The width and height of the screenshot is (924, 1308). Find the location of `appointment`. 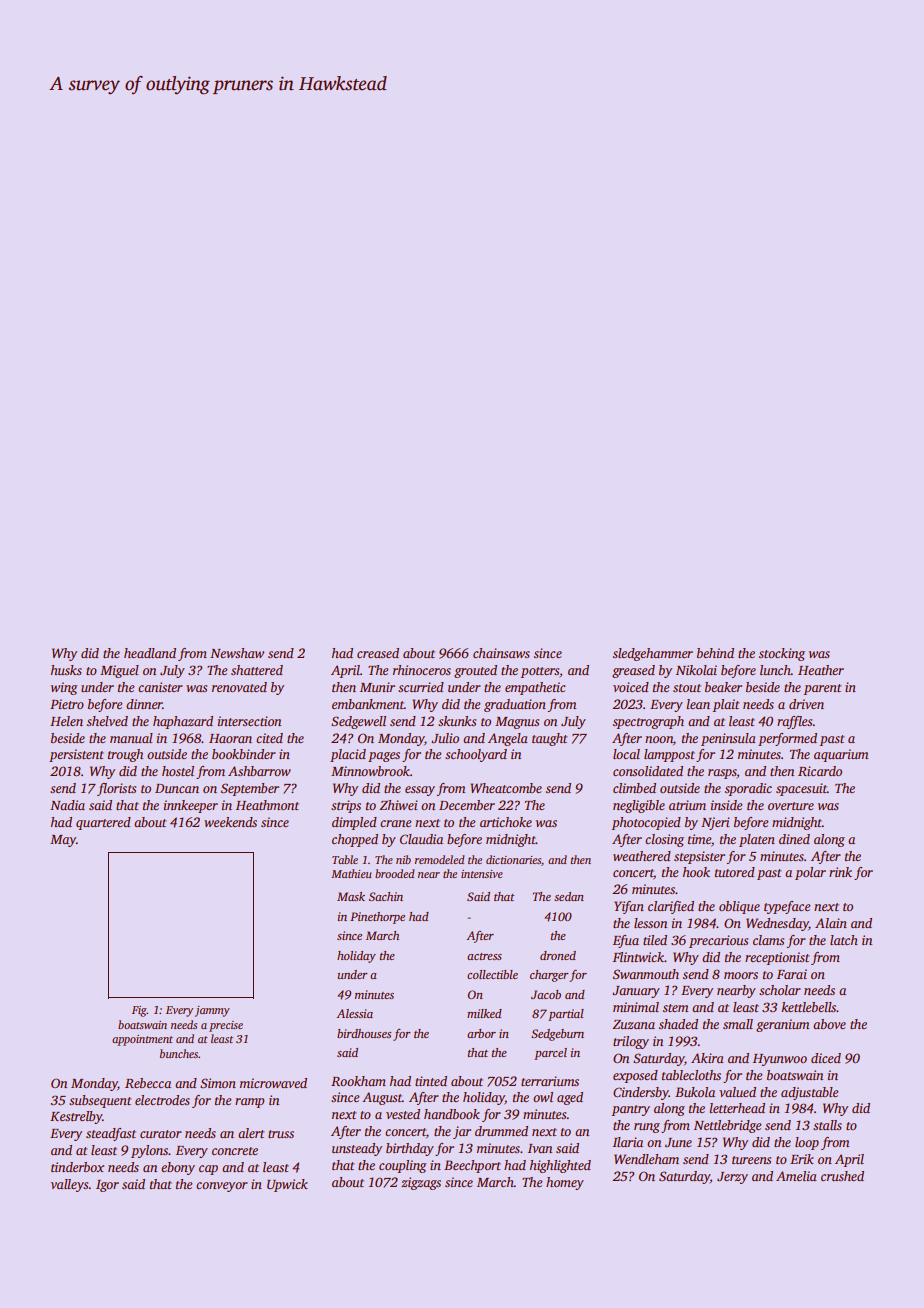

appointment is located at coordinates (142, 1040).
